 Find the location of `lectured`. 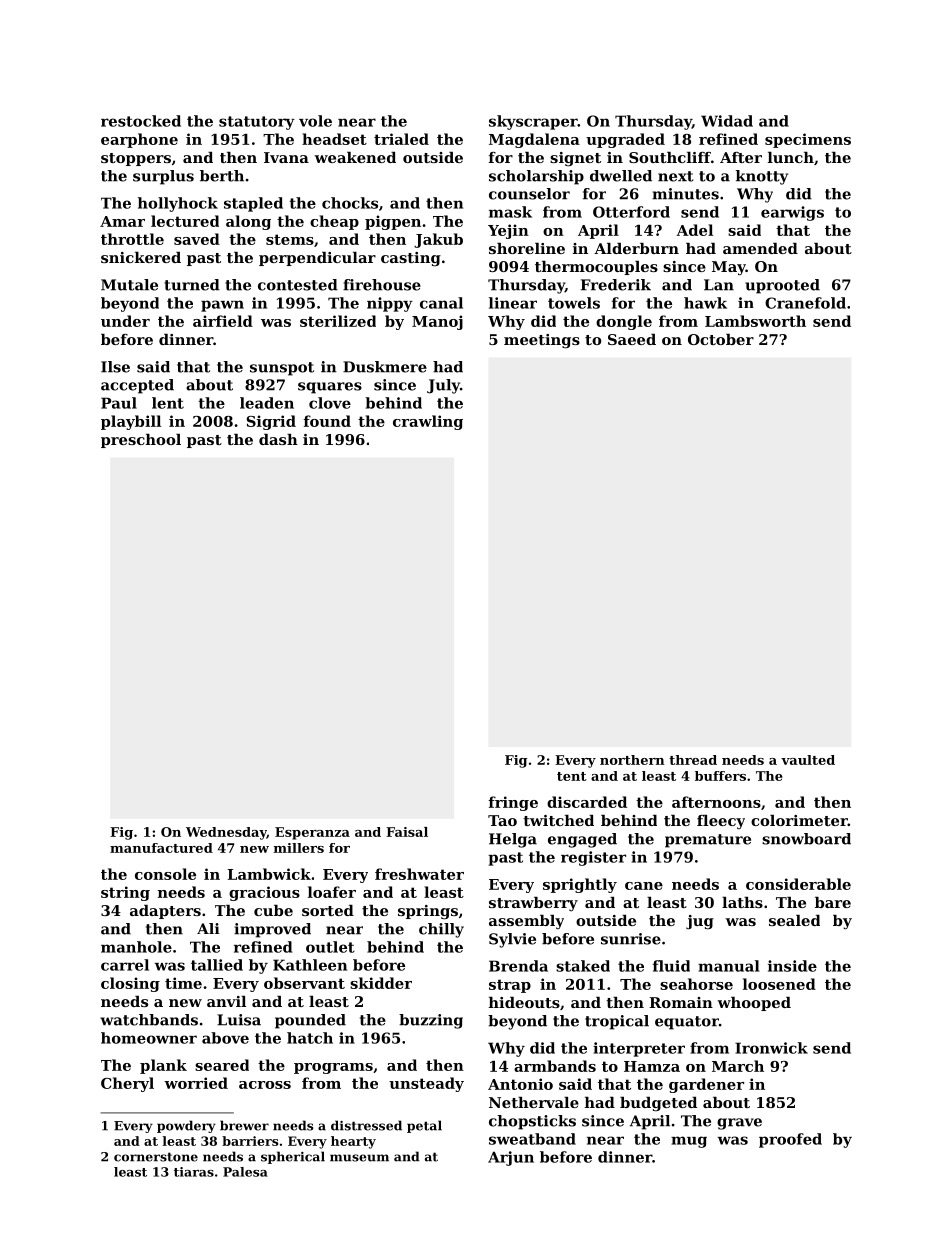

lectured is located at coordinates (185, 221).
